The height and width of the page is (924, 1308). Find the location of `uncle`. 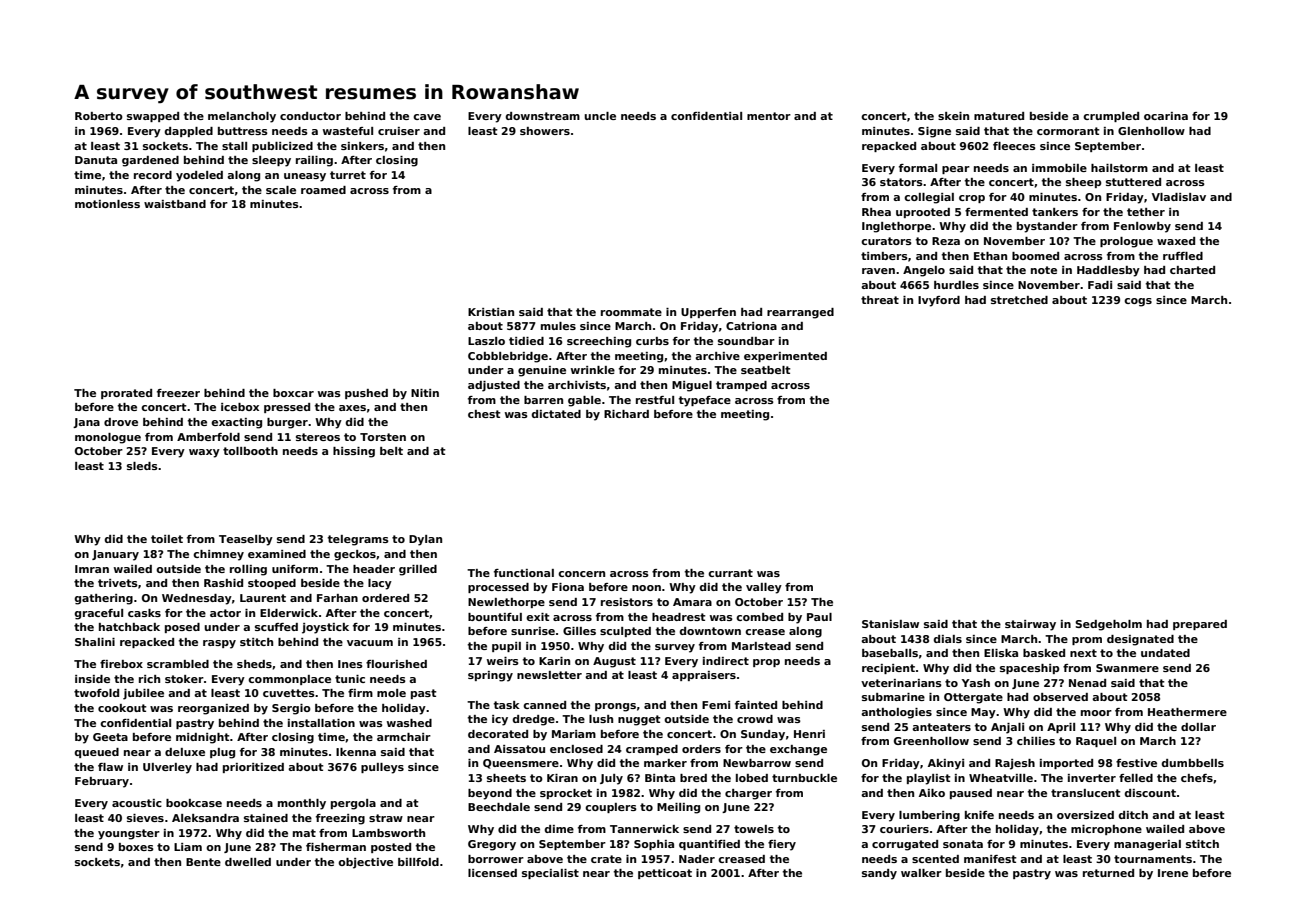

uncle is located at coordinates (600, 116).
